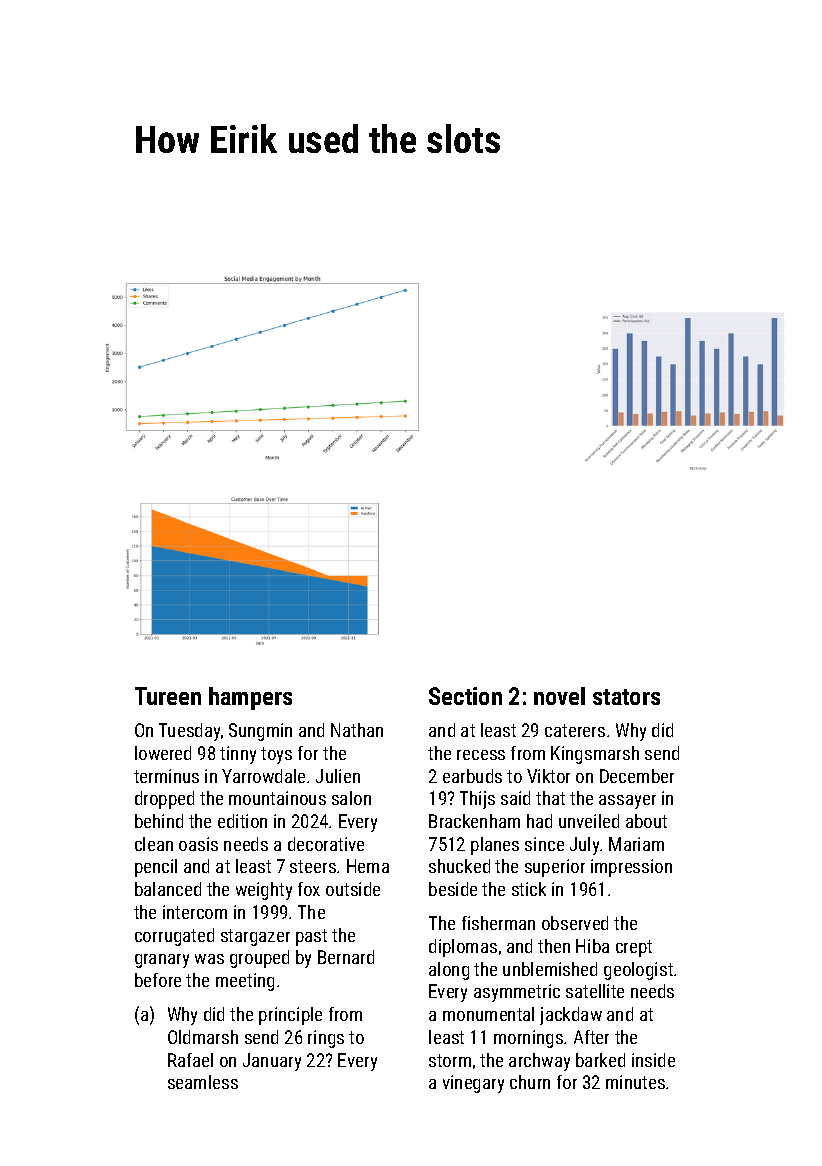 The height and width of the screenshot is (1166, 822). I want to click on hampers, so click(250, 698).
